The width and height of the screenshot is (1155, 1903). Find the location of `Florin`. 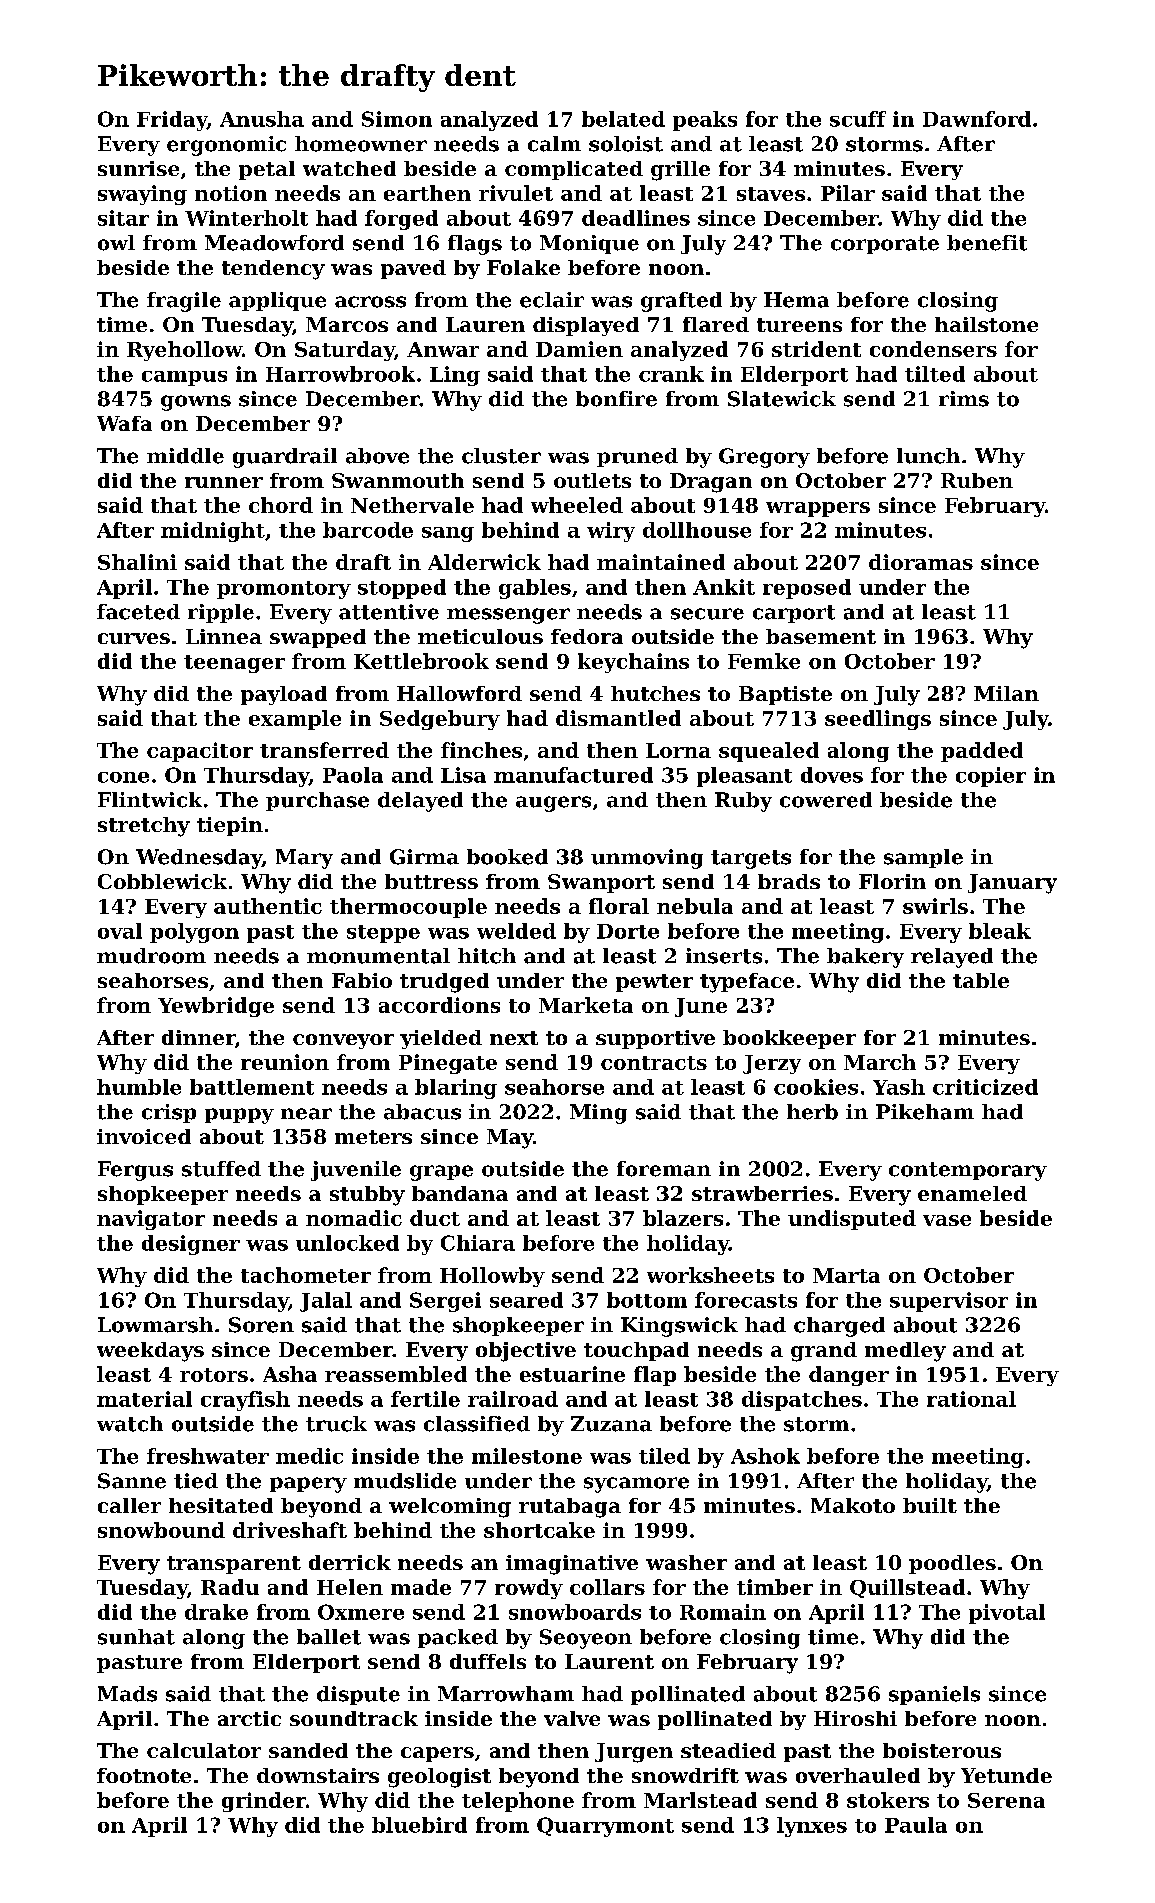

Florin is located at coordinates (892, 881).
